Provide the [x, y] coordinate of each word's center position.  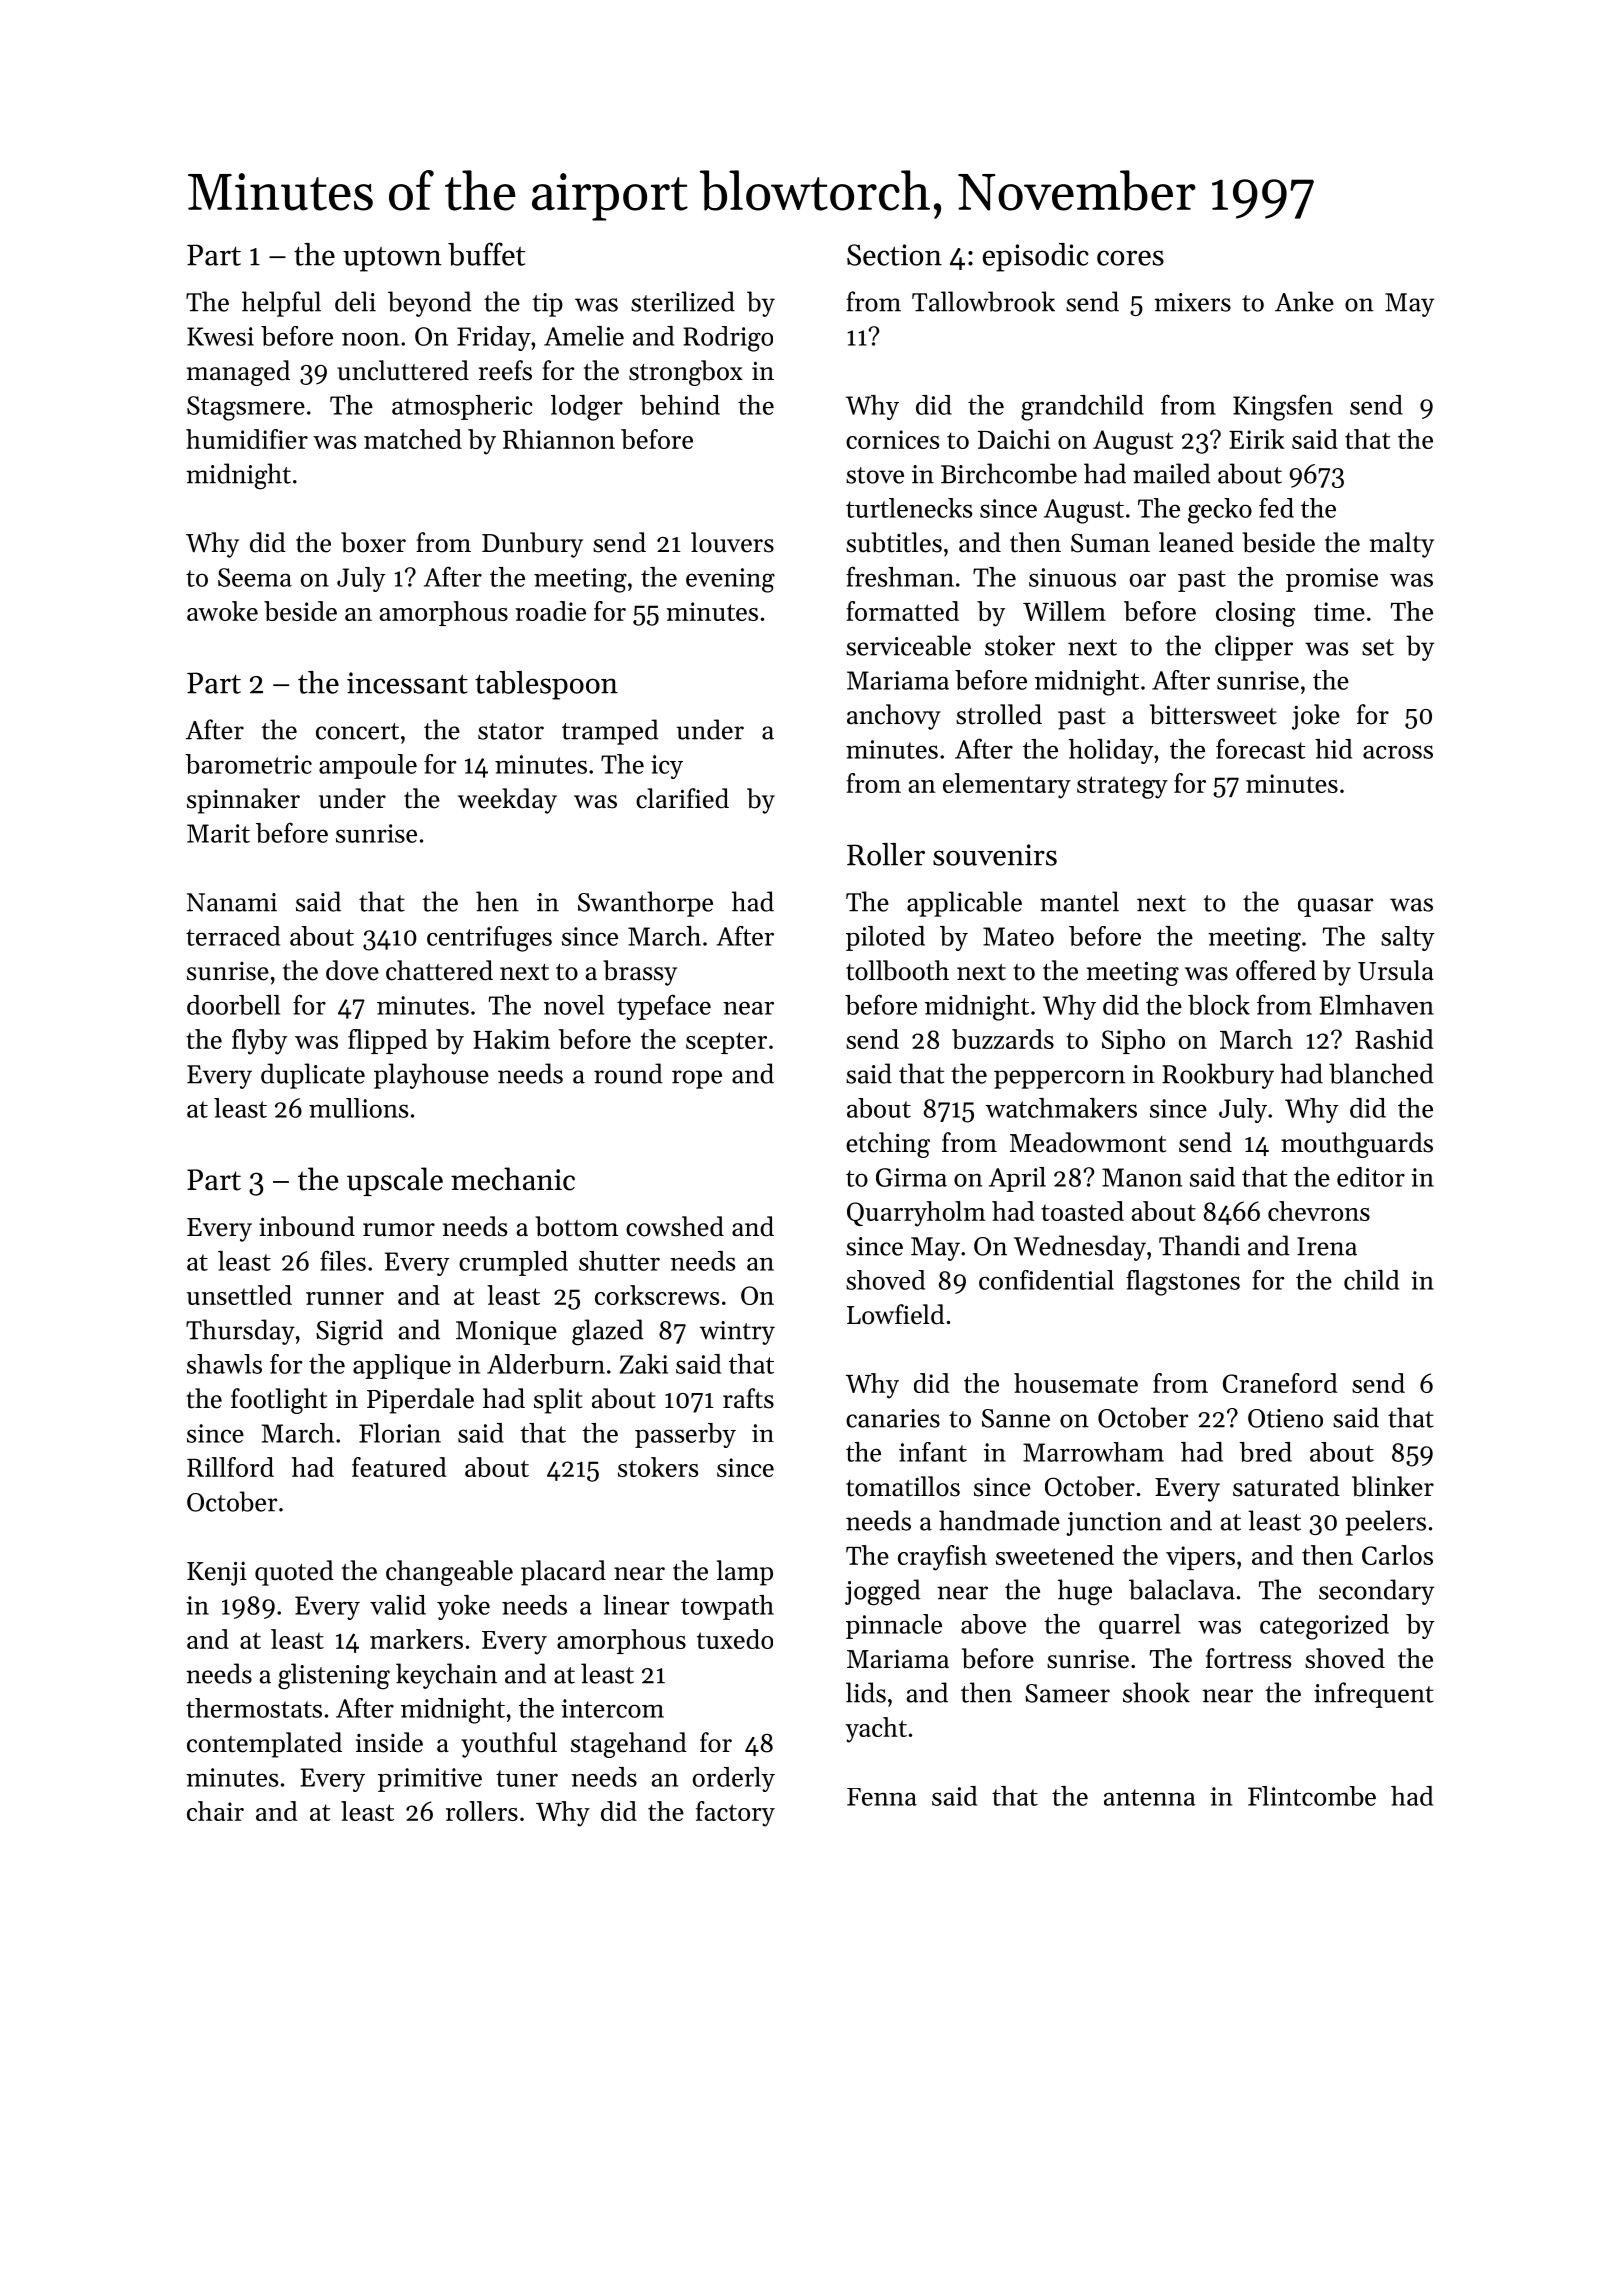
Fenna [882, 1797]
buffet [486, 254]
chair [215, 1811]
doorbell [233, 1005]
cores [1130, 258]
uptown [392, 259]
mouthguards [1357, 1145]
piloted [885, 938]
